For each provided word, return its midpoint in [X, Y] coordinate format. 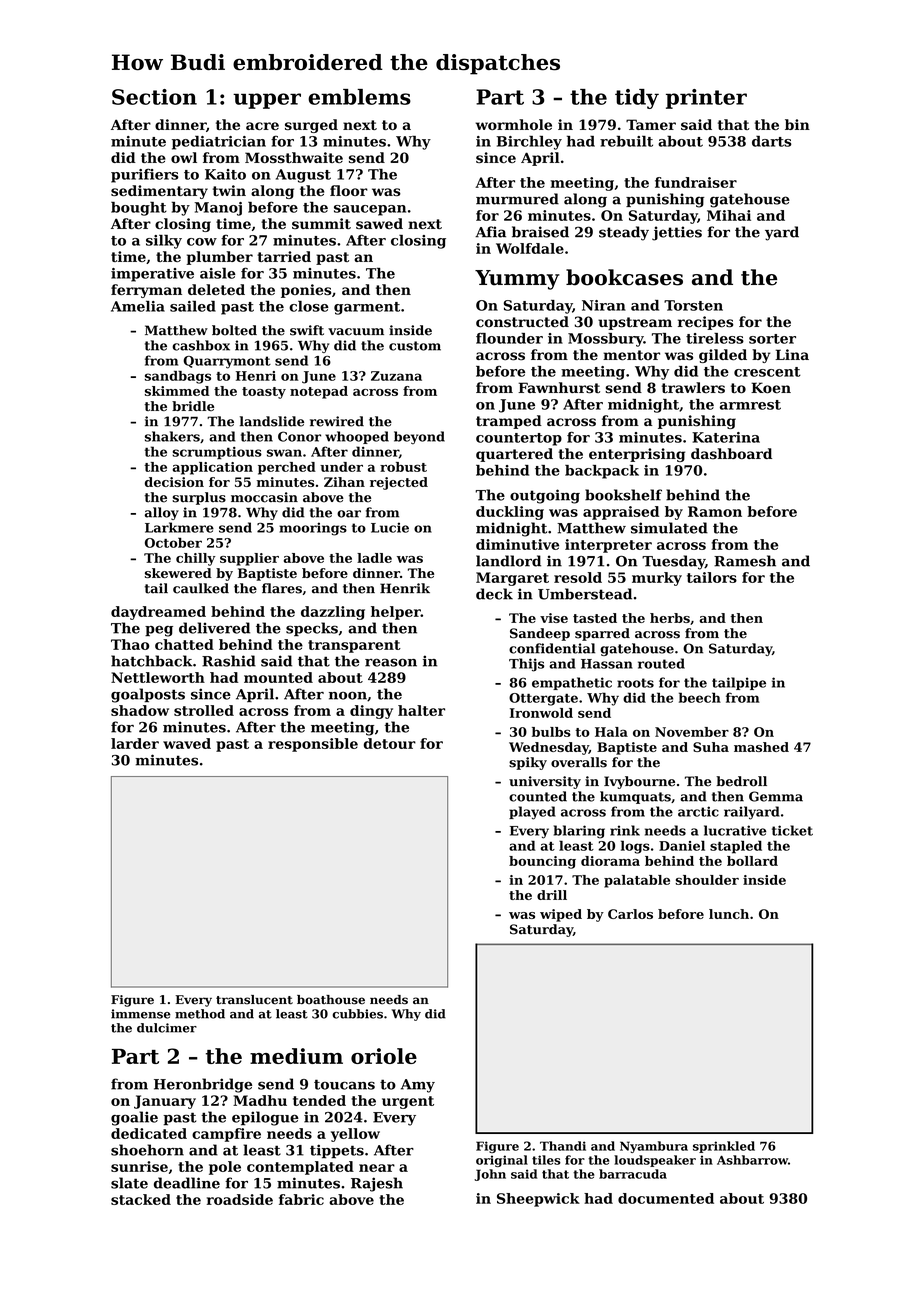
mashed [761, 747]
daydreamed [158, 613]
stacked [141, 1199]
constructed [522, 322]
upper [267, 101]
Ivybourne [639, 782]
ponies [306, 291]
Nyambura [654, 1147]
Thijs [526, 665]
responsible [313, 745]
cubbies [357, 1014]
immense [141, 1014]
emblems [359, 97]
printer [706, 99]
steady [624, 233]
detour [390, 743]
